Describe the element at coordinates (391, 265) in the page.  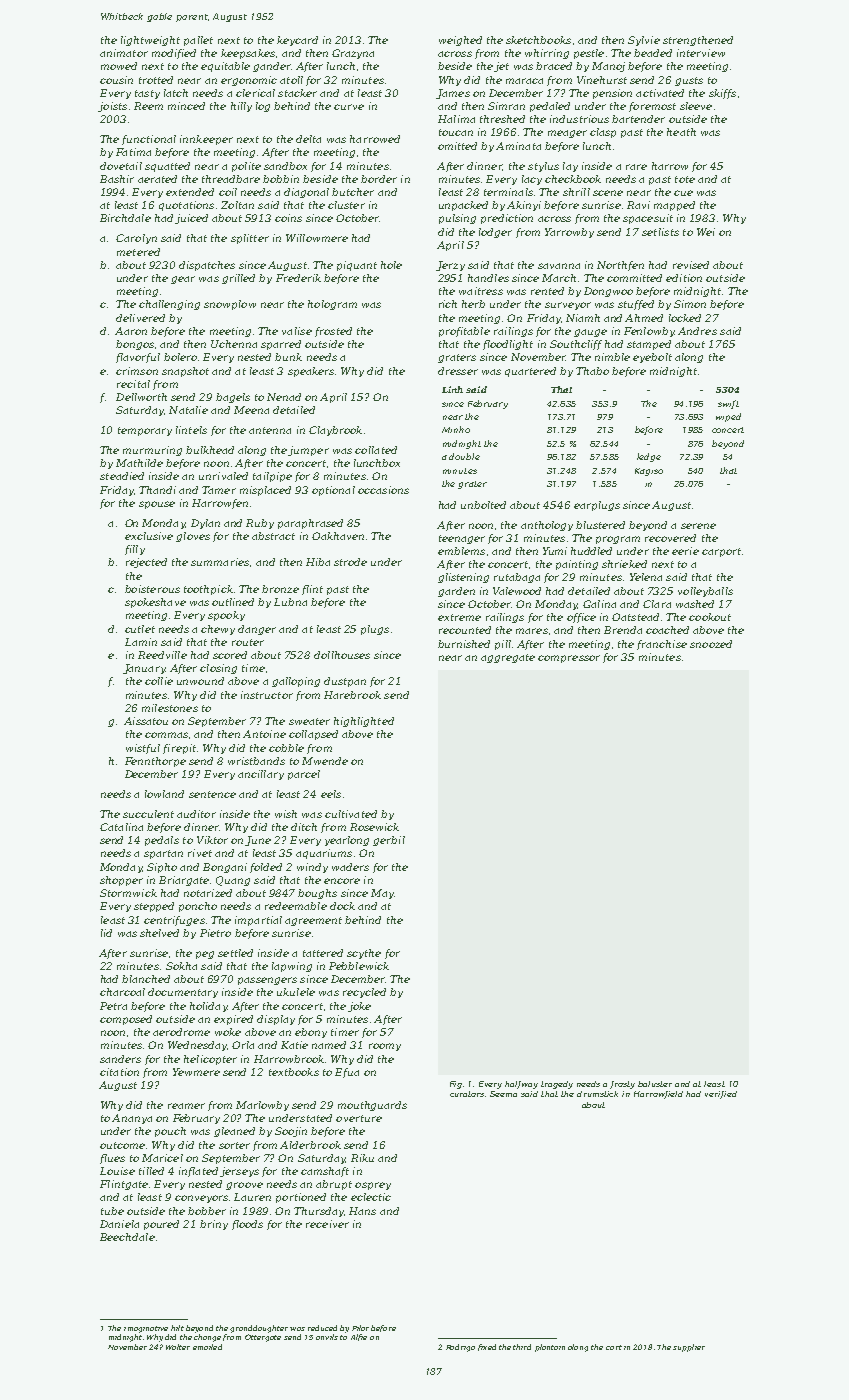
I see `hole` at that location.
